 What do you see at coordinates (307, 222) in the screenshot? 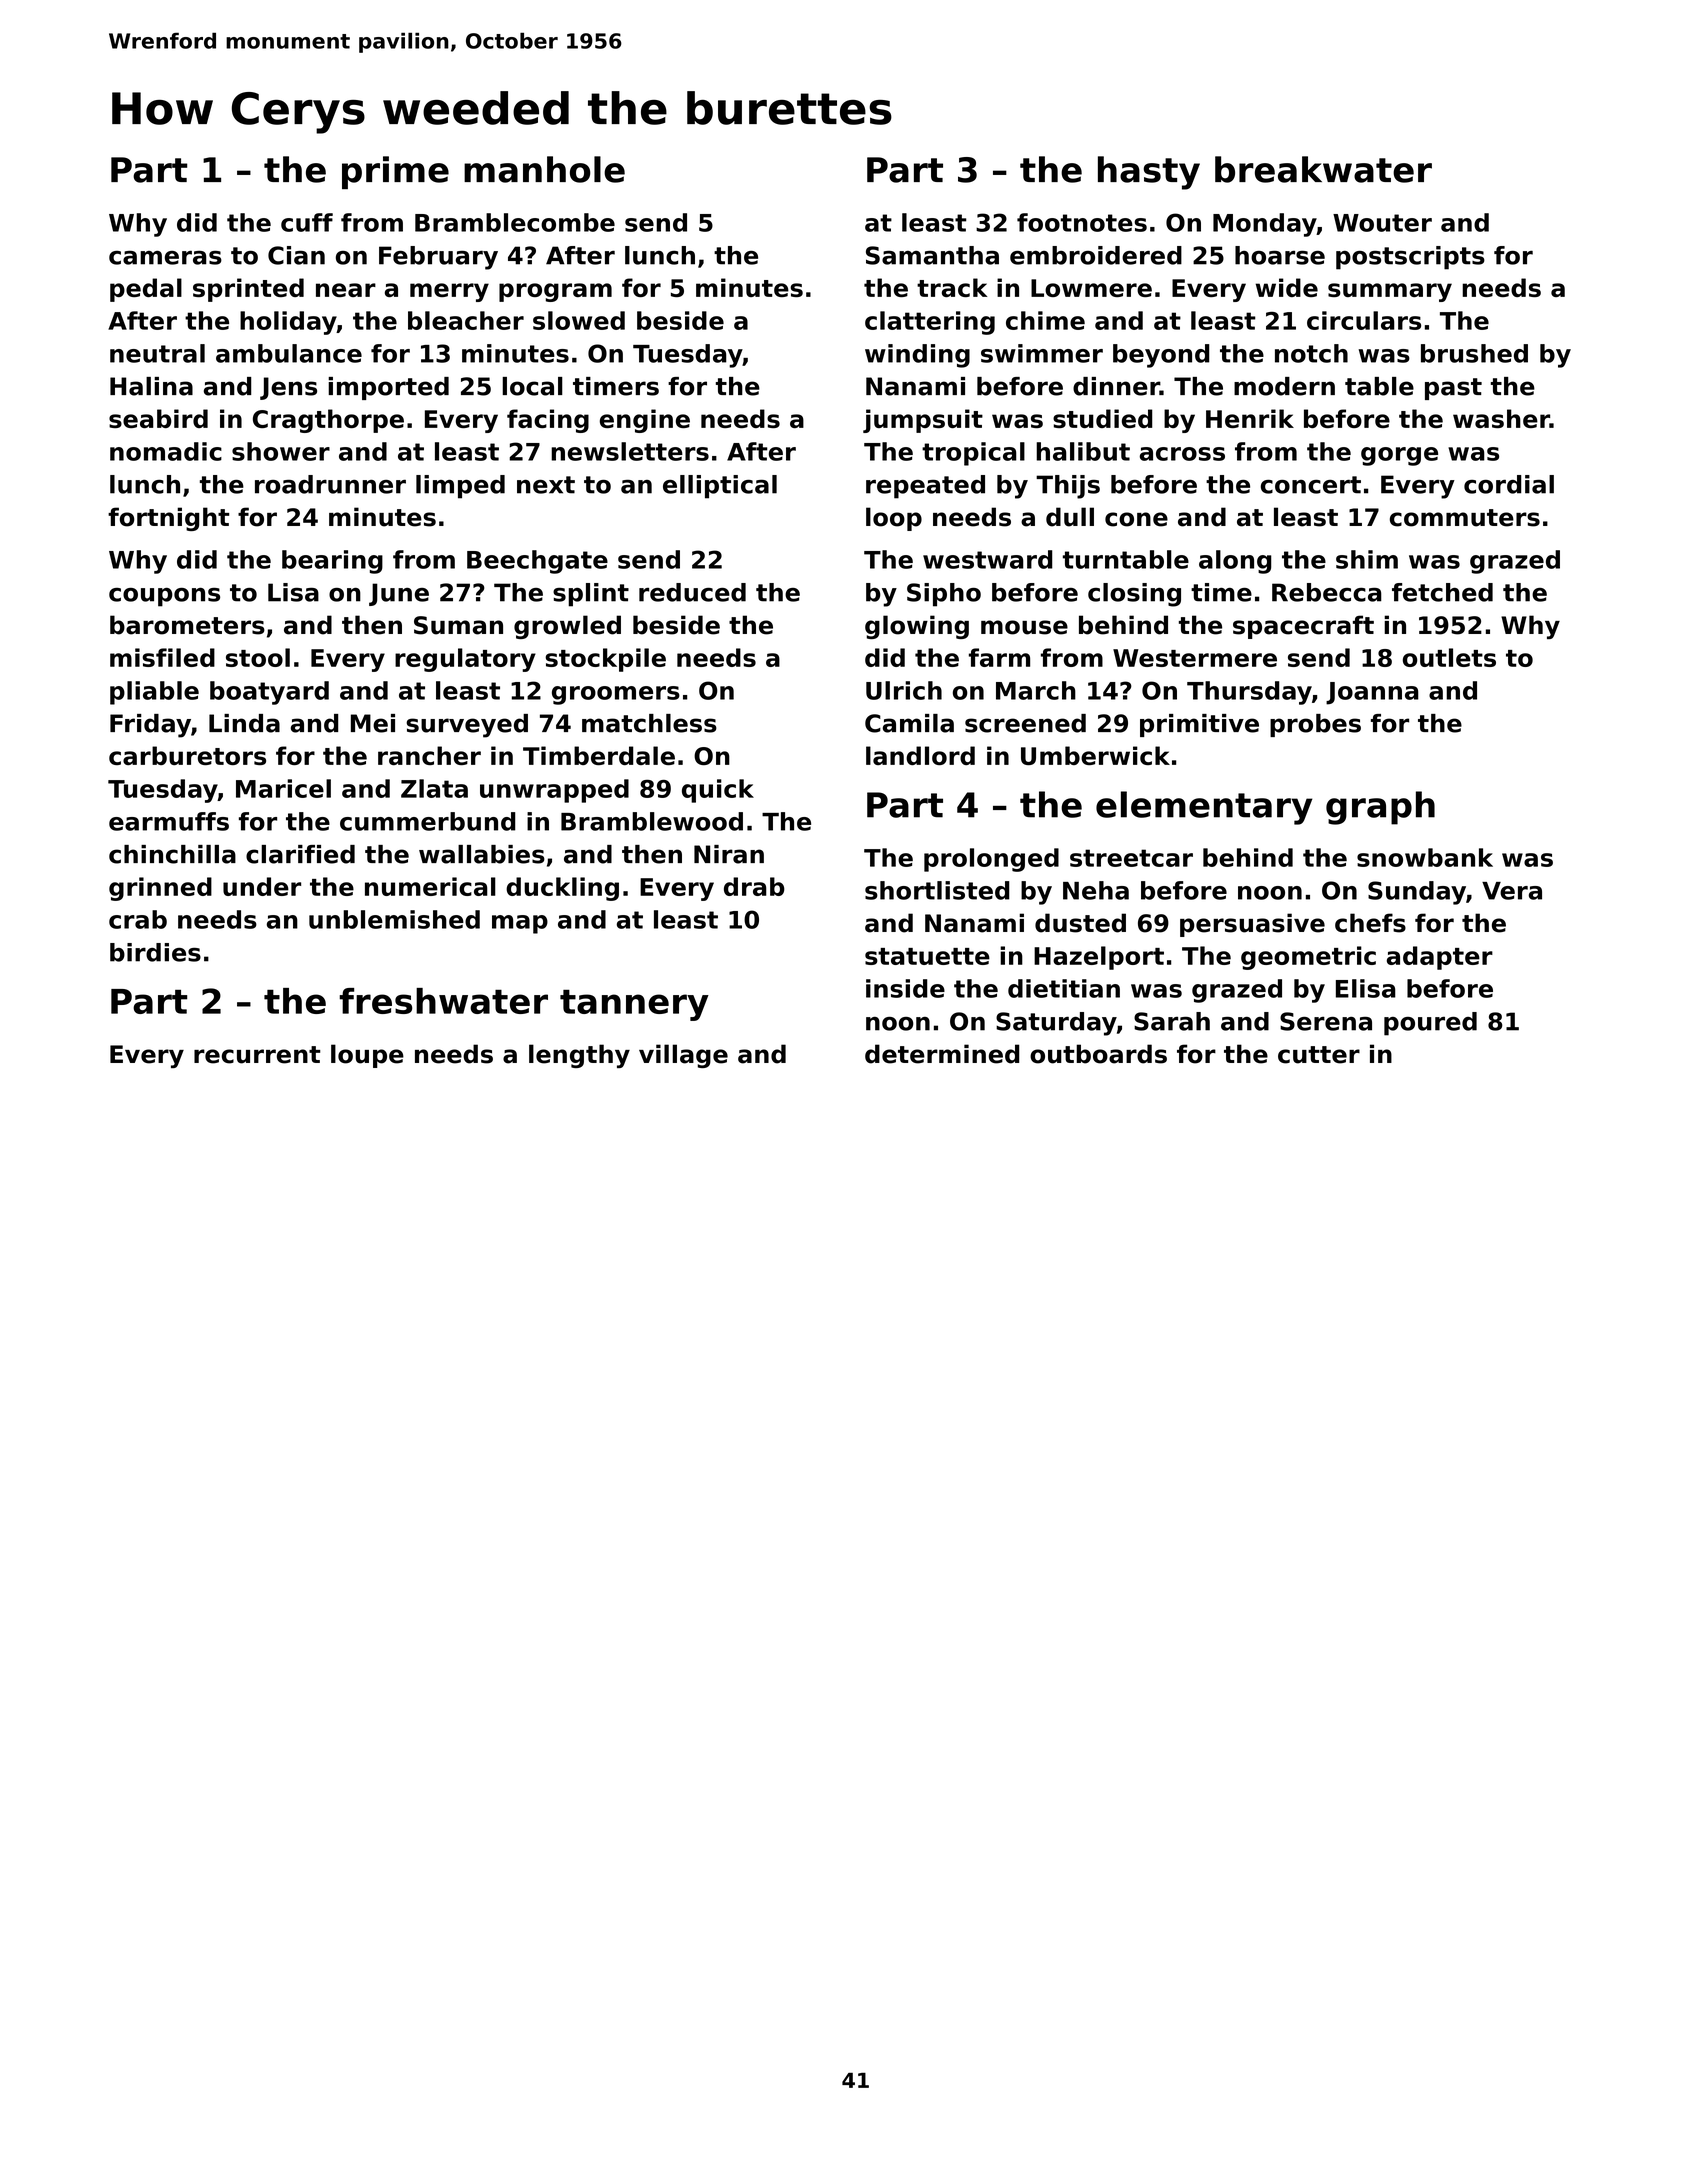
I see `cuff` at bounding box center [307, 222].
